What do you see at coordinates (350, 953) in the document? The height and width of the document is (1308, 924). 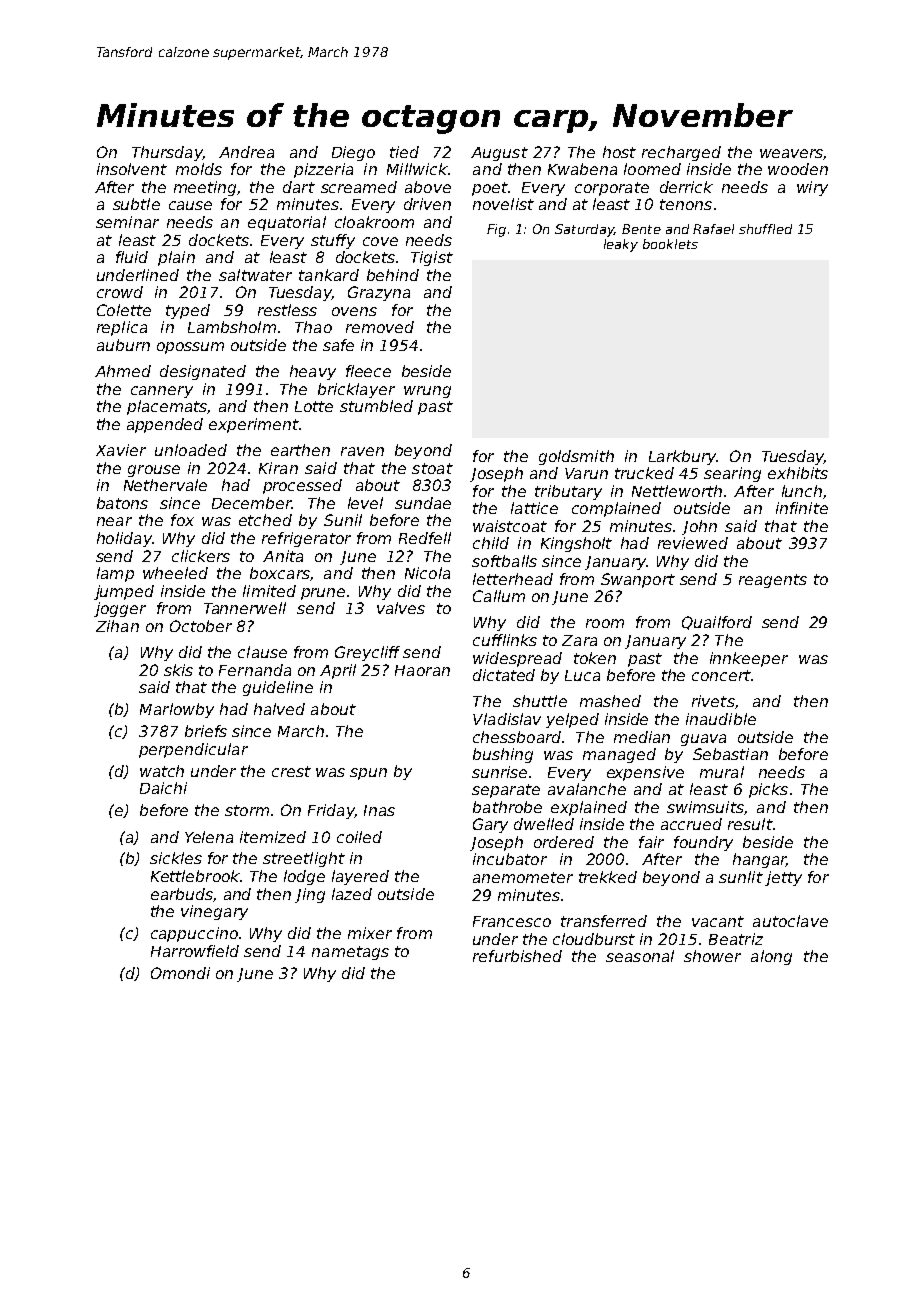 I see `nametags` at bounding box center [350, 953].
